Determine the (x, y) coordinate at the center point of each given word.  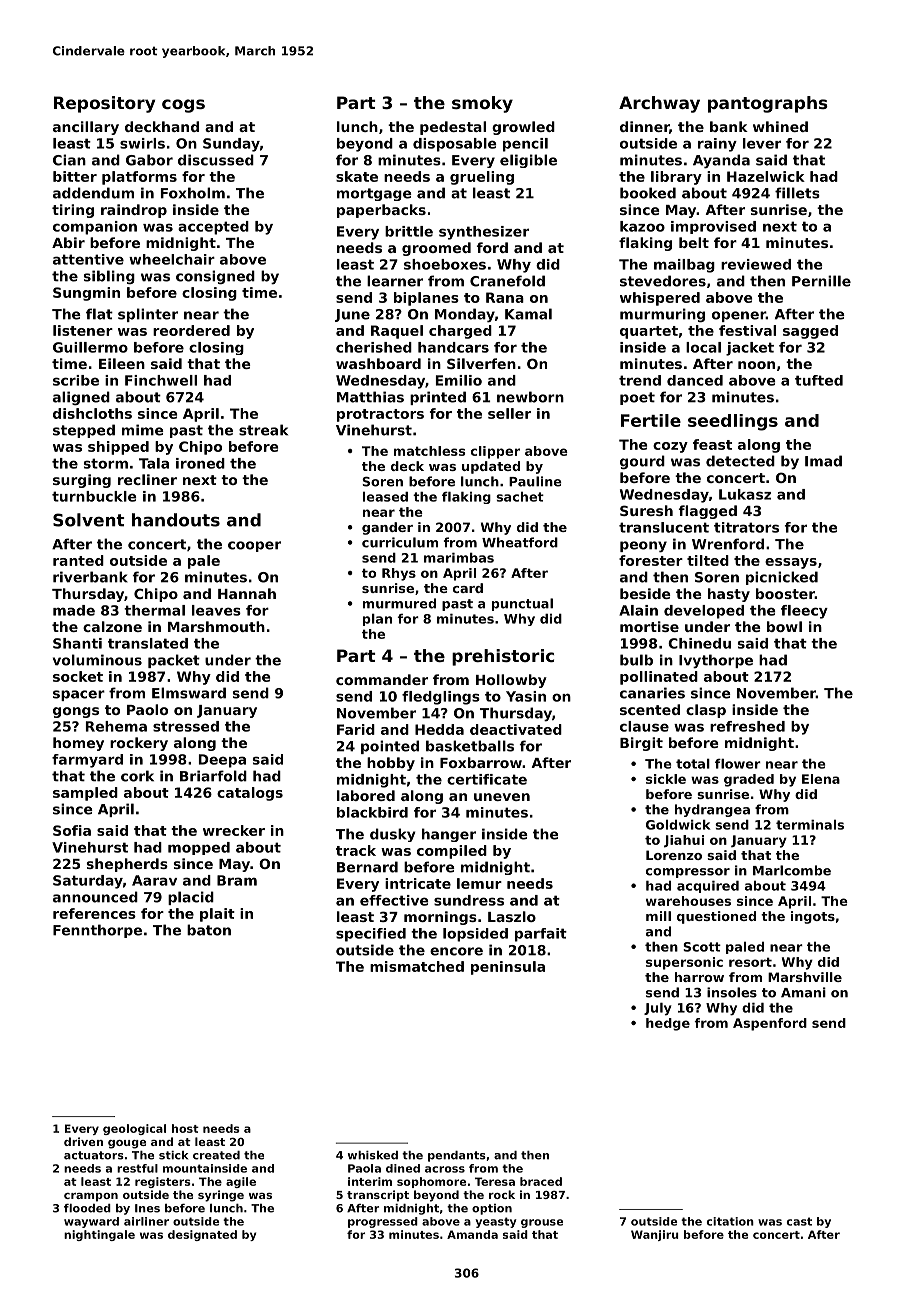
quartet (649, 332)
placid (191, 898)
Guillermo (90, 347)
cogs (183, 106)
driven (83, 1141)
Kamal (528, 314)
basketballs (470, 746)
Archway (659, 104)
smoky (482, 104)
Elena (821, 779)
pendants (457, 1156)
